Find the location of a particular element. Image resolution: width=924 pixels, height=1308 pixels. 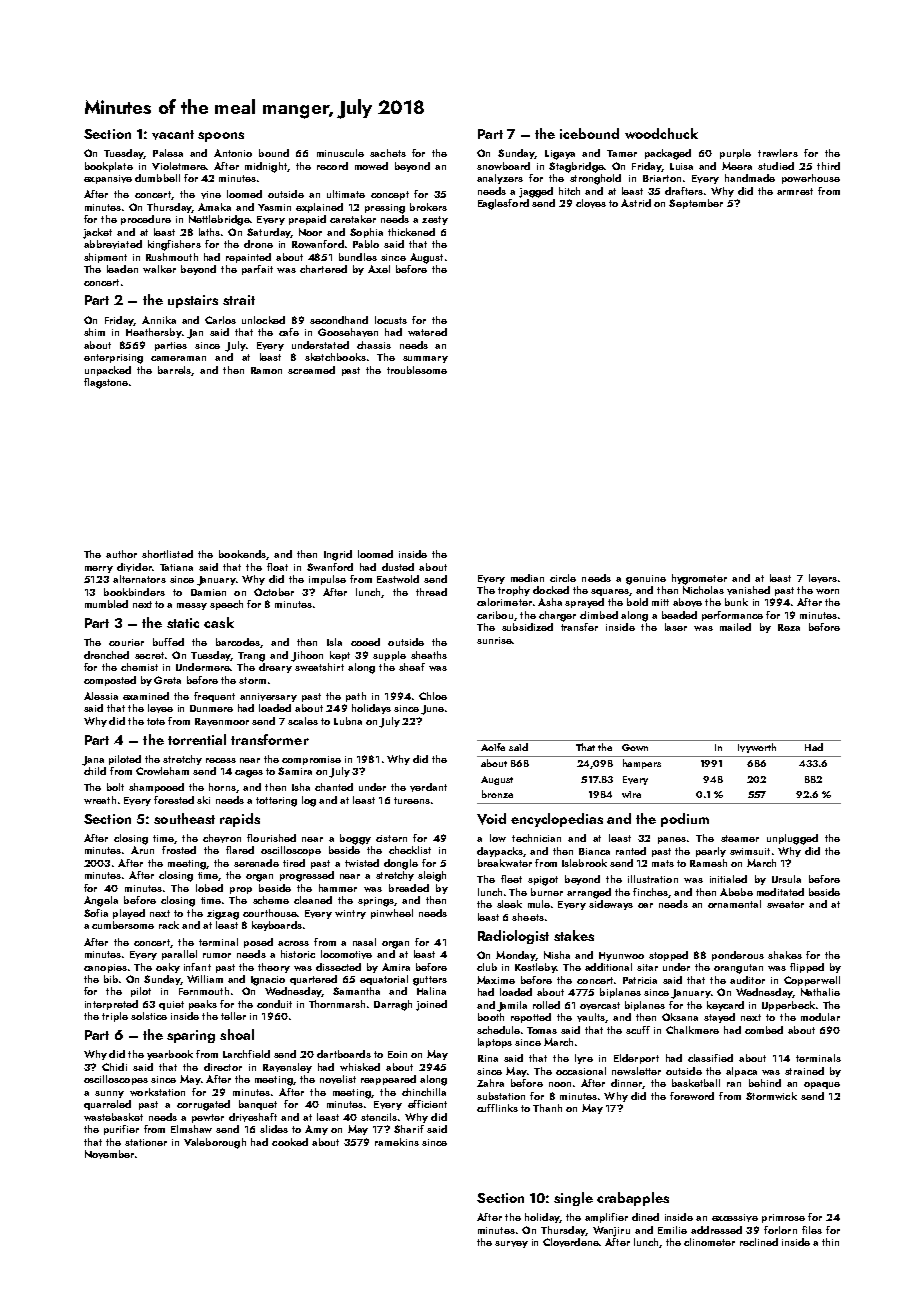

cask is located at coordinates (219, 622).
